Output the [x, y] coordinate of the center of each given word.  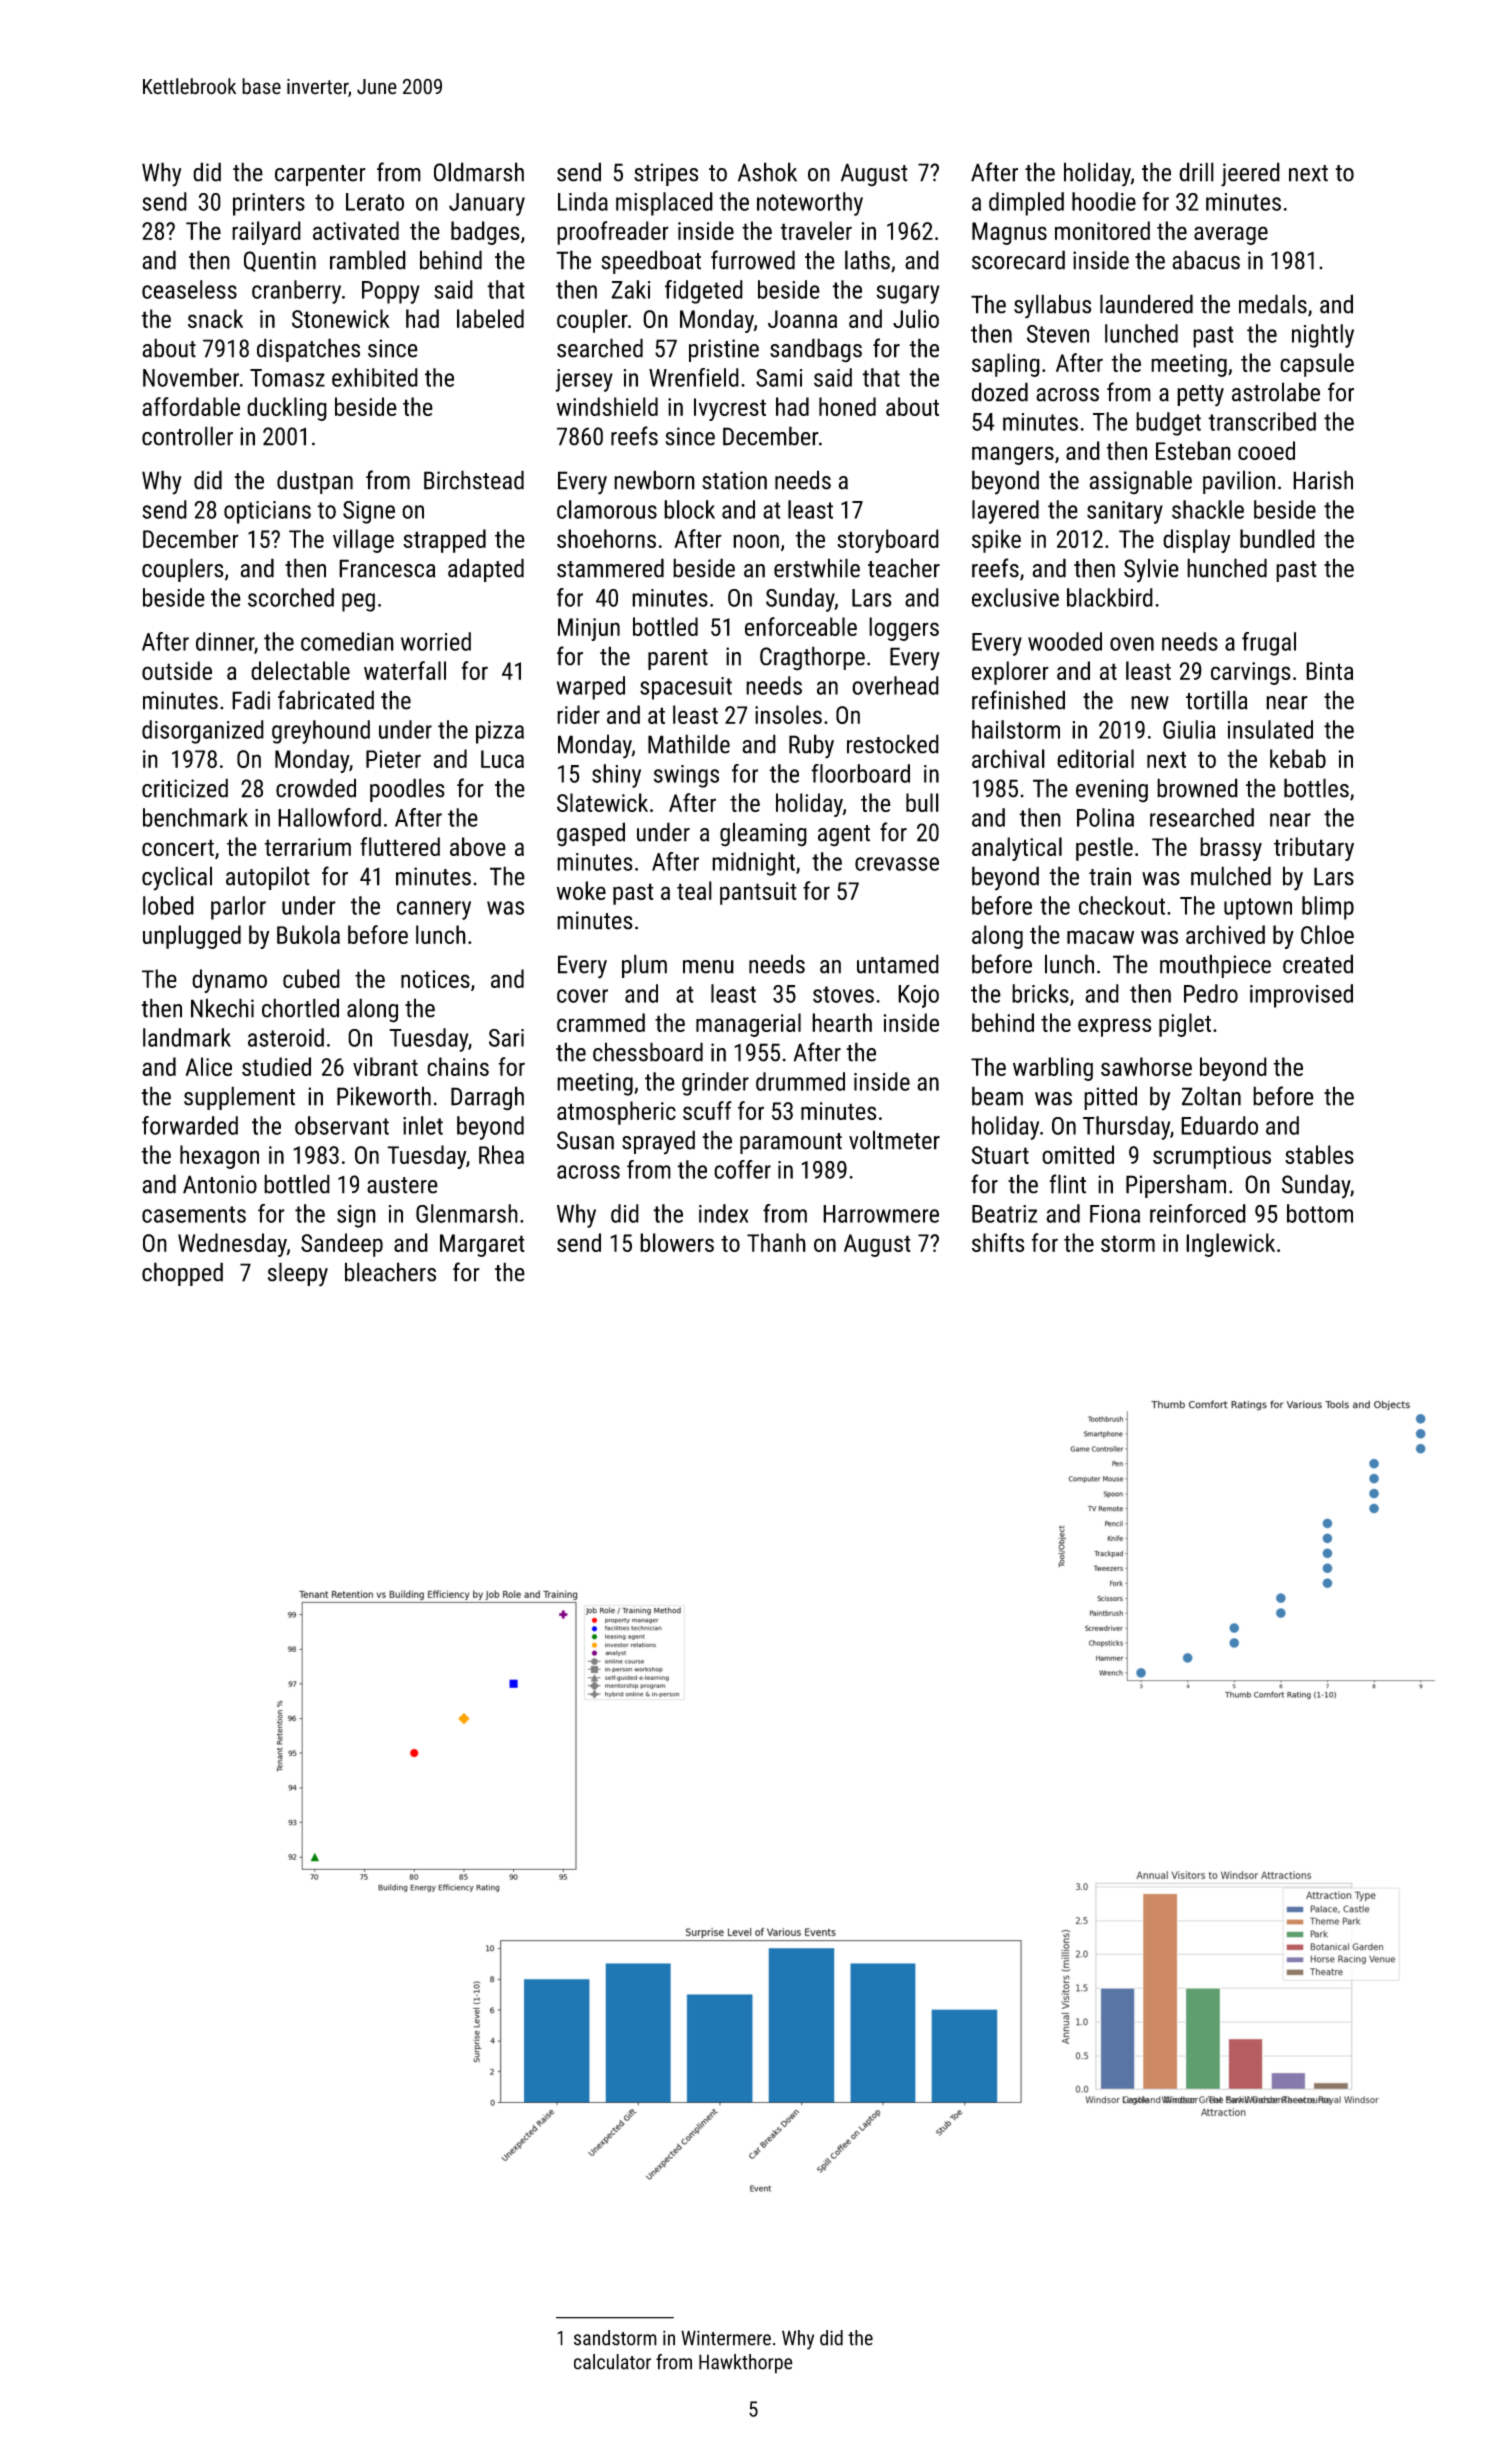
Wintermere [726, 2338]
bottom [1320, 1213]
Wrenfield [694, 377]
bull [922, 802]
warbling [1053, 1069]
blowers [677, 1242]
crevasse [897, 864]
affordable [191, 406]
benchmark [195, 817]
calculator [612, 2362]
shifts [998, 1242]
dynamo [229, 981]
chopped [182, 1274]
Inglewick [1230, 1245]
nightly [1323, 336]
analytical [1017, 849]
